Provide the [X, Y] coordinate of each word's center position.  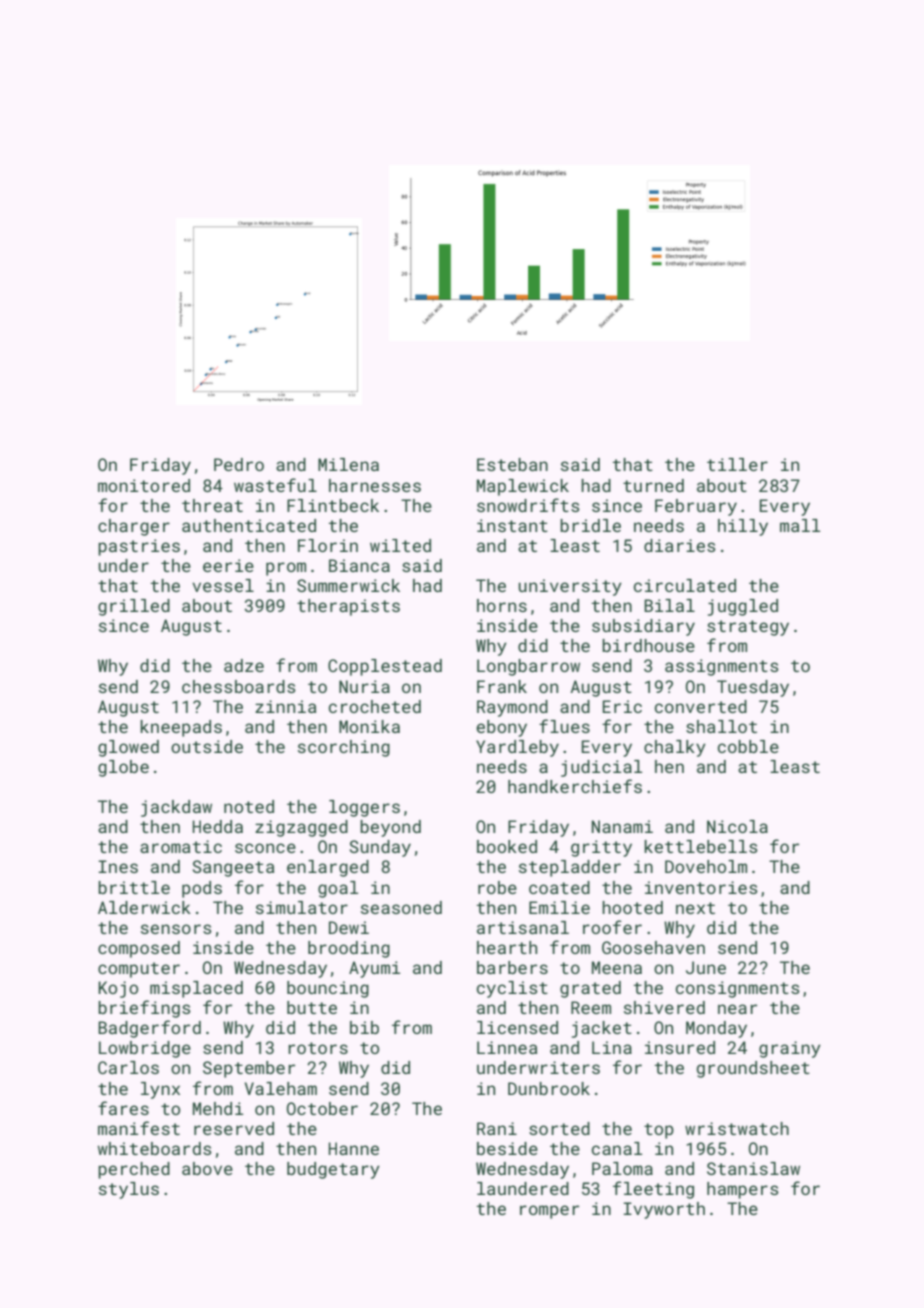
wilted [400, 545]
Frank [502, 686]
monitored [144, 485]
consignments [738, 989]
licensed [517, 1027]
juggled [743, 607]
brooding [349, 949]
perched [134, 1170]
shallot [721, 726]
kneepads [181, 728]
